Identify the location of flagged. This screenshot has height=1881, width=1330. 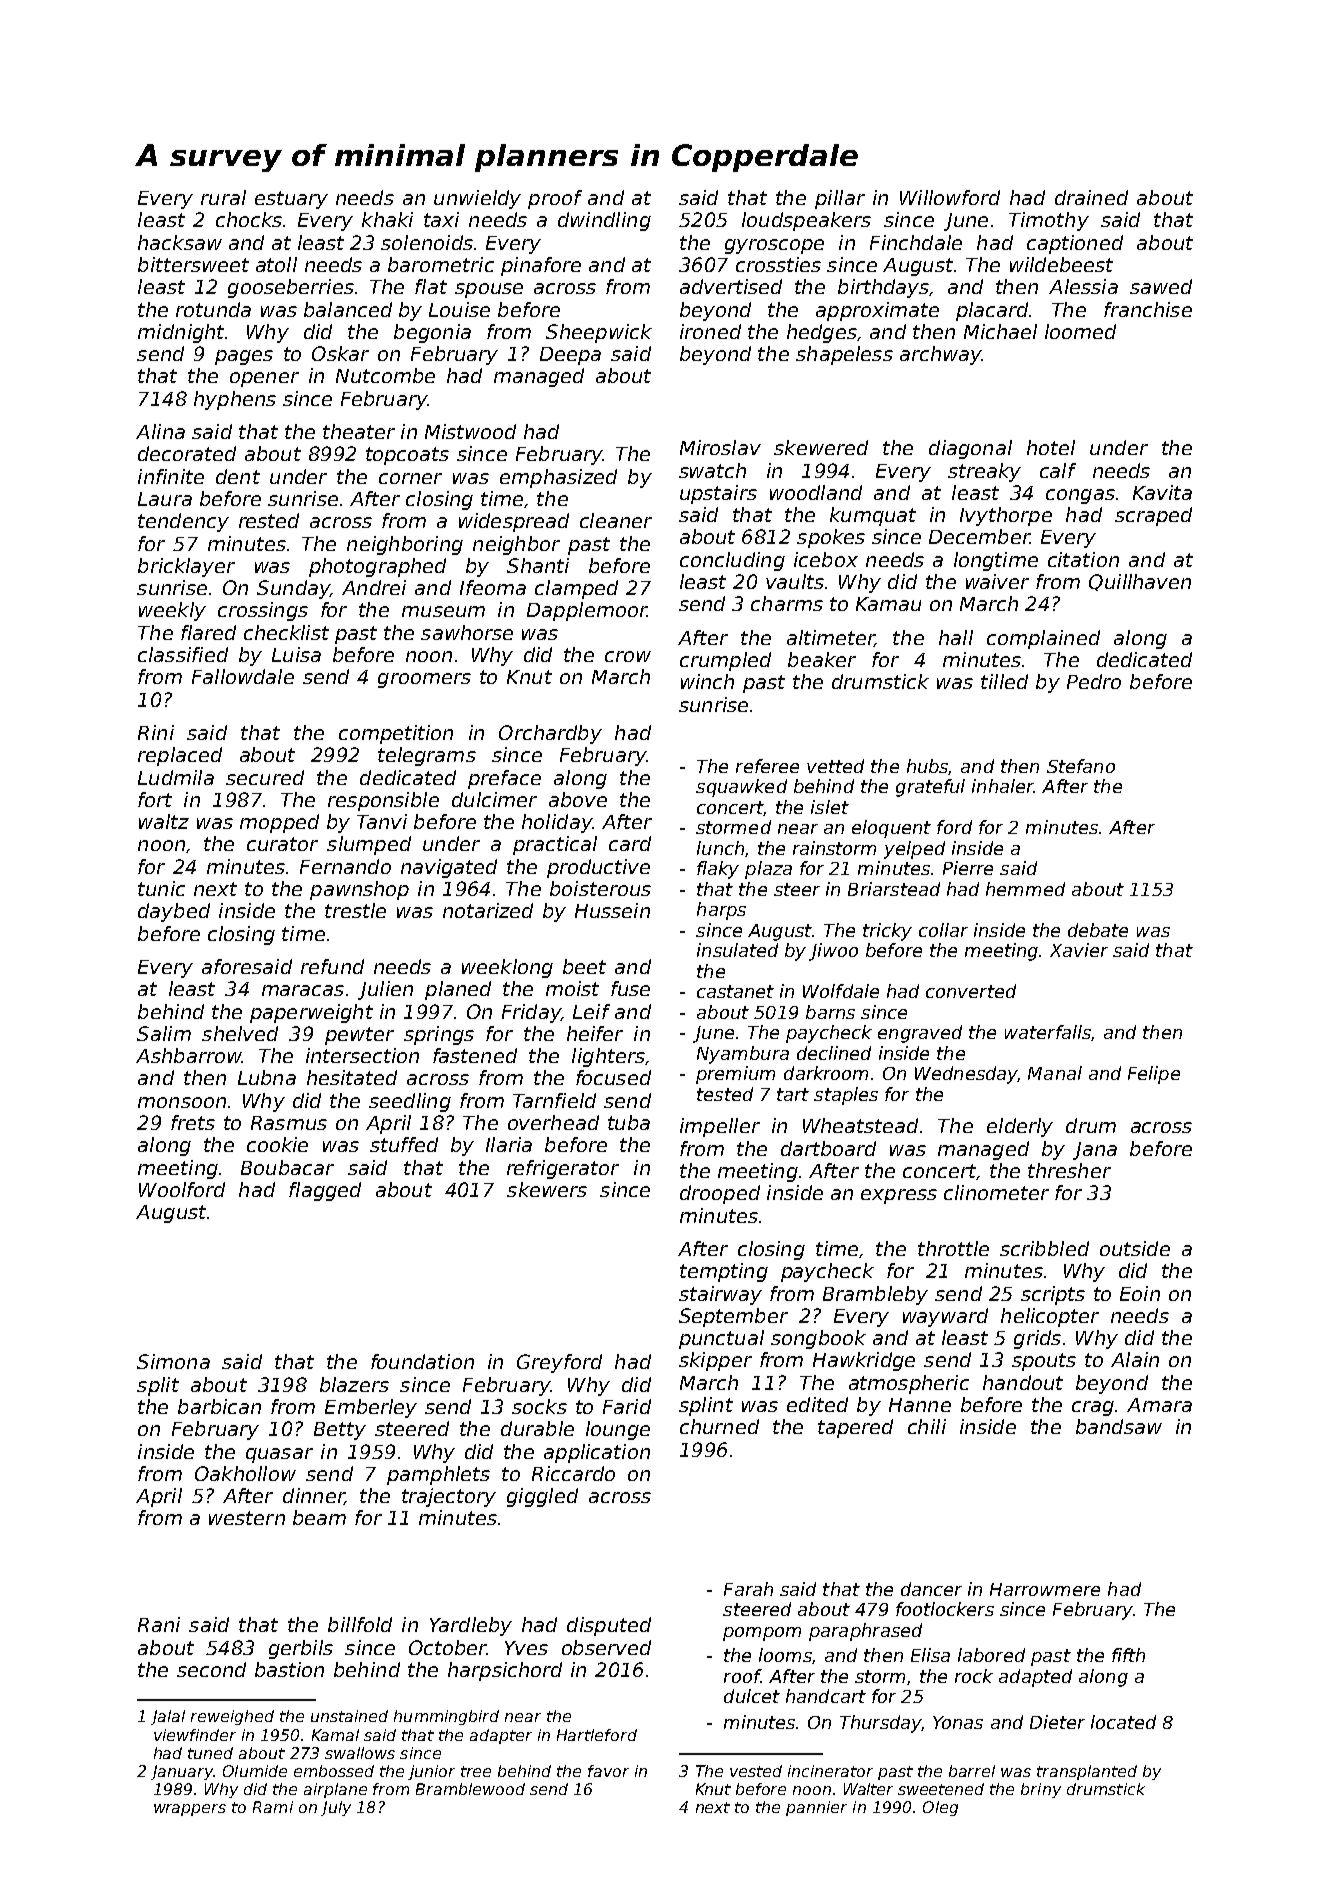
(325, 1191).
